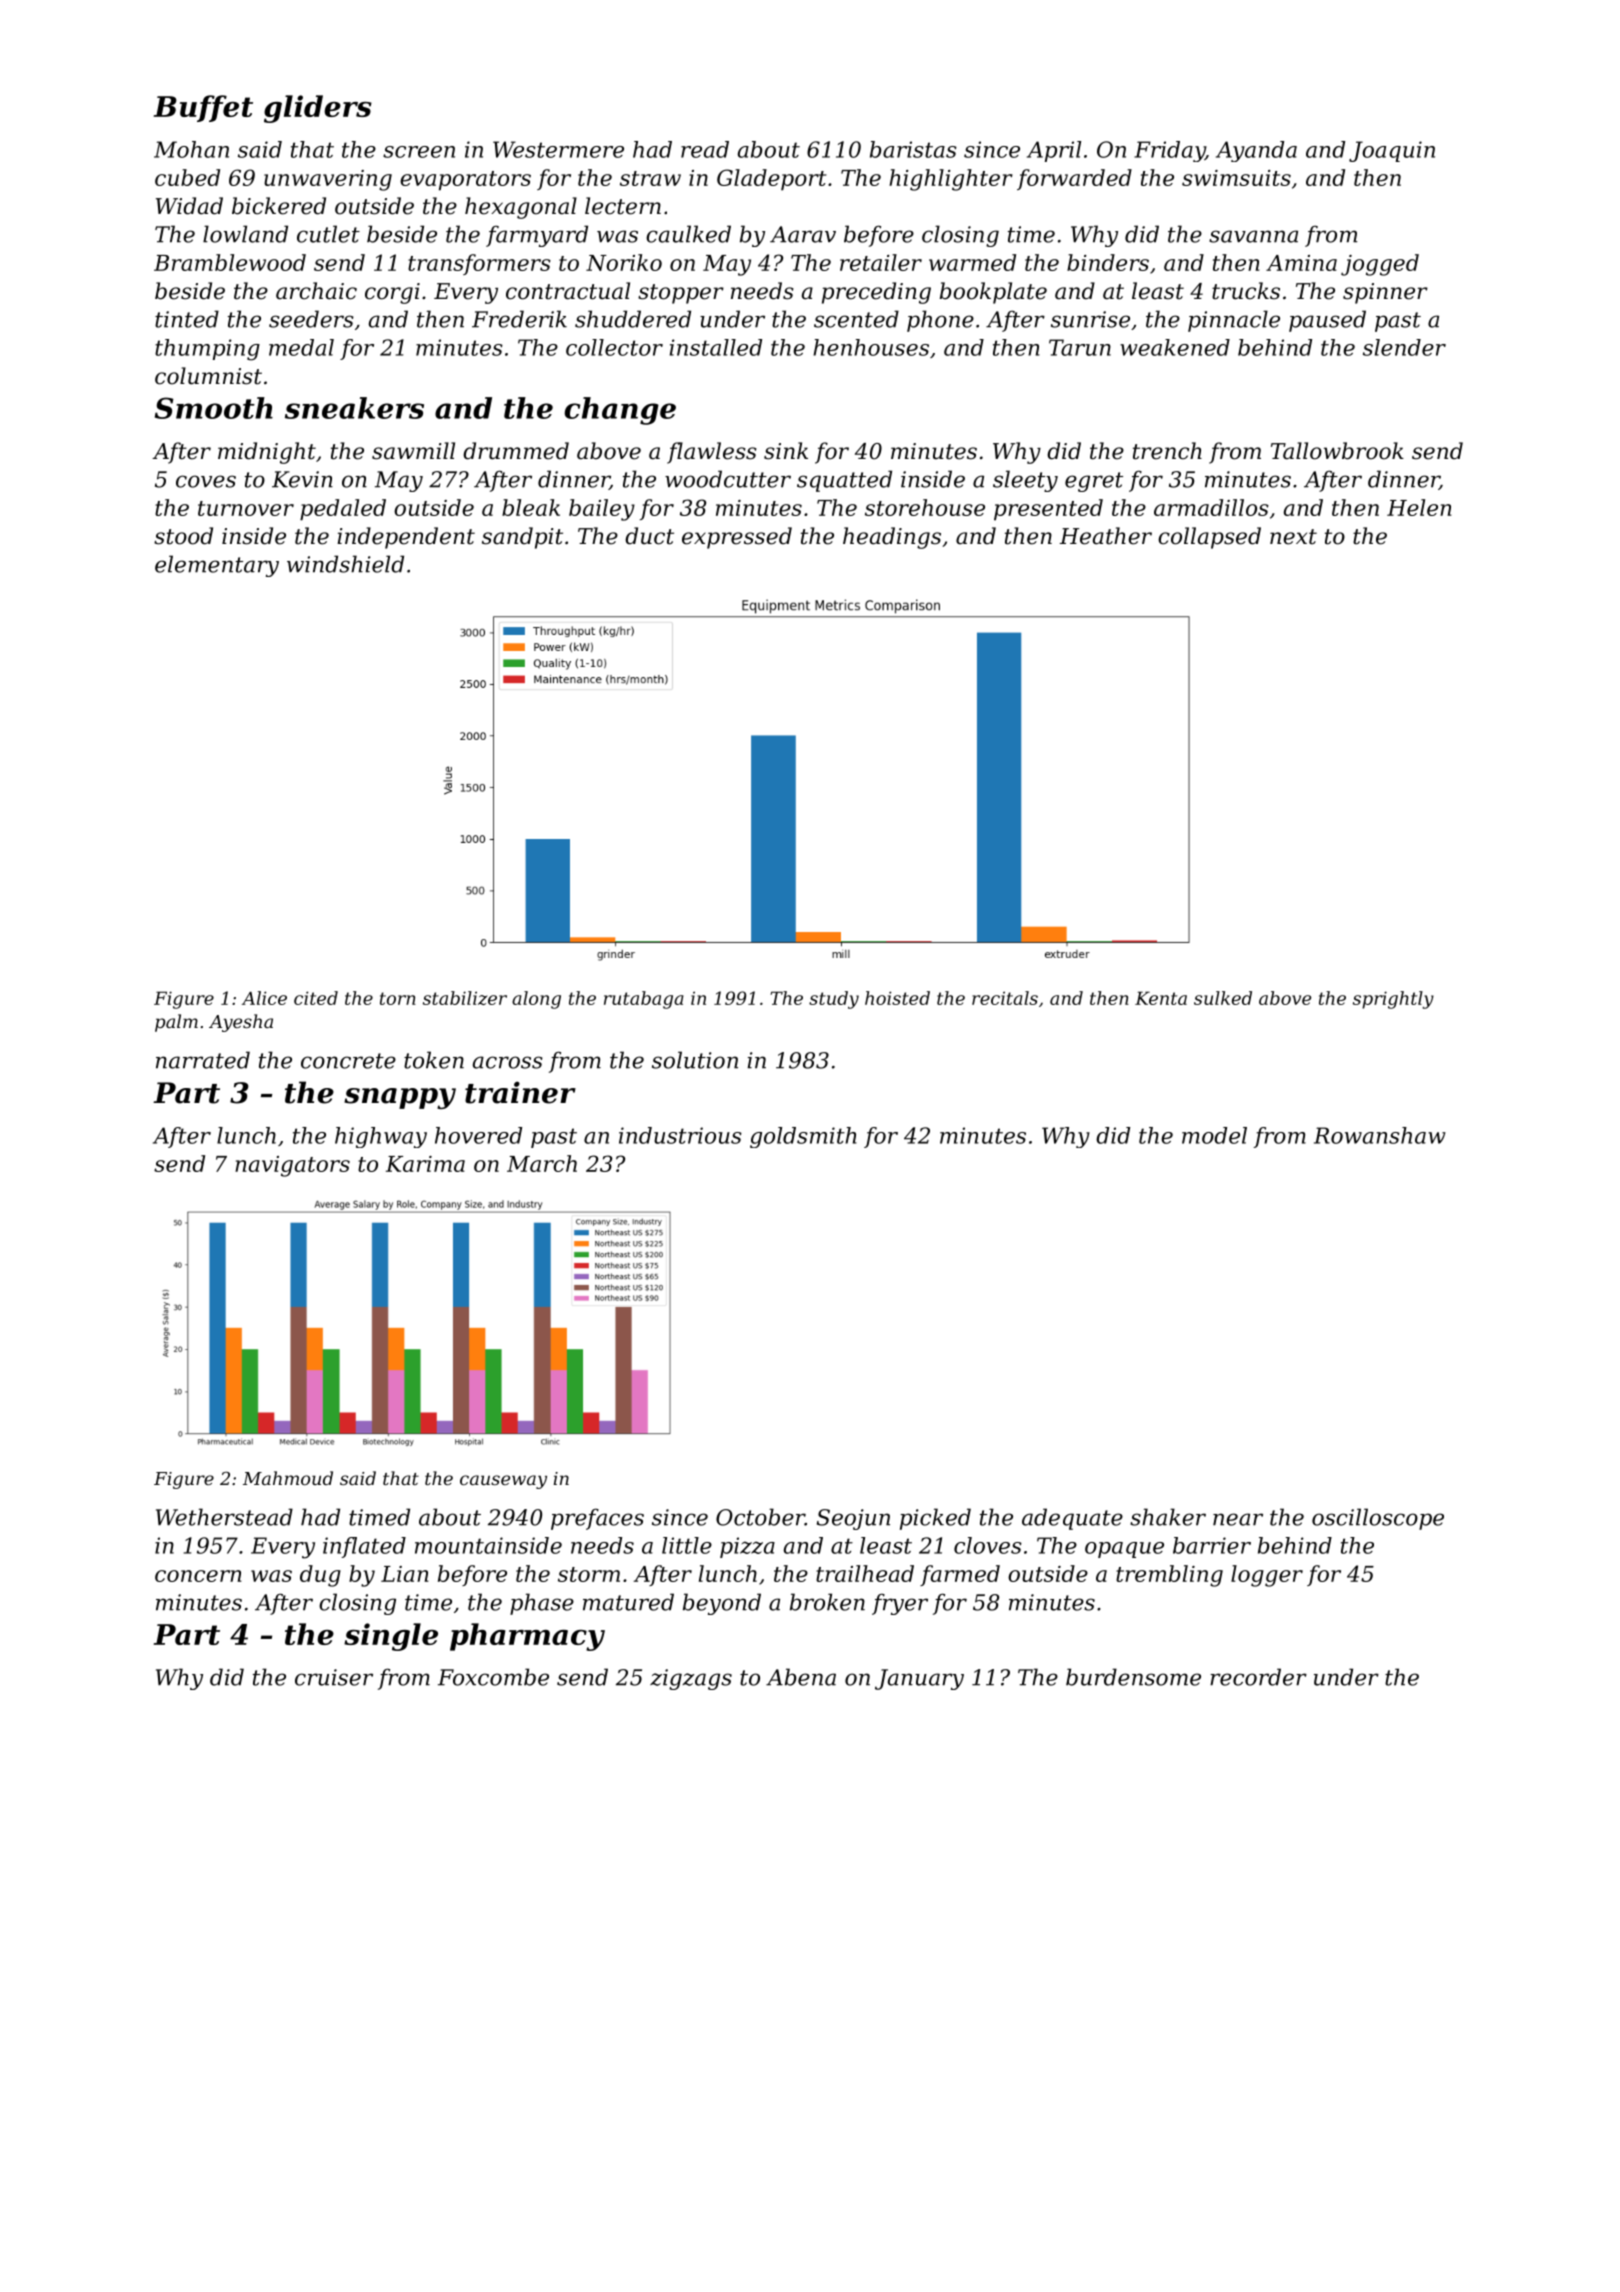 The image size is (1620, 2292). What do you see at coordinates (1256, 151) in the screenshot?
I see `Ayanda` at bounding box center [1256, 151].
